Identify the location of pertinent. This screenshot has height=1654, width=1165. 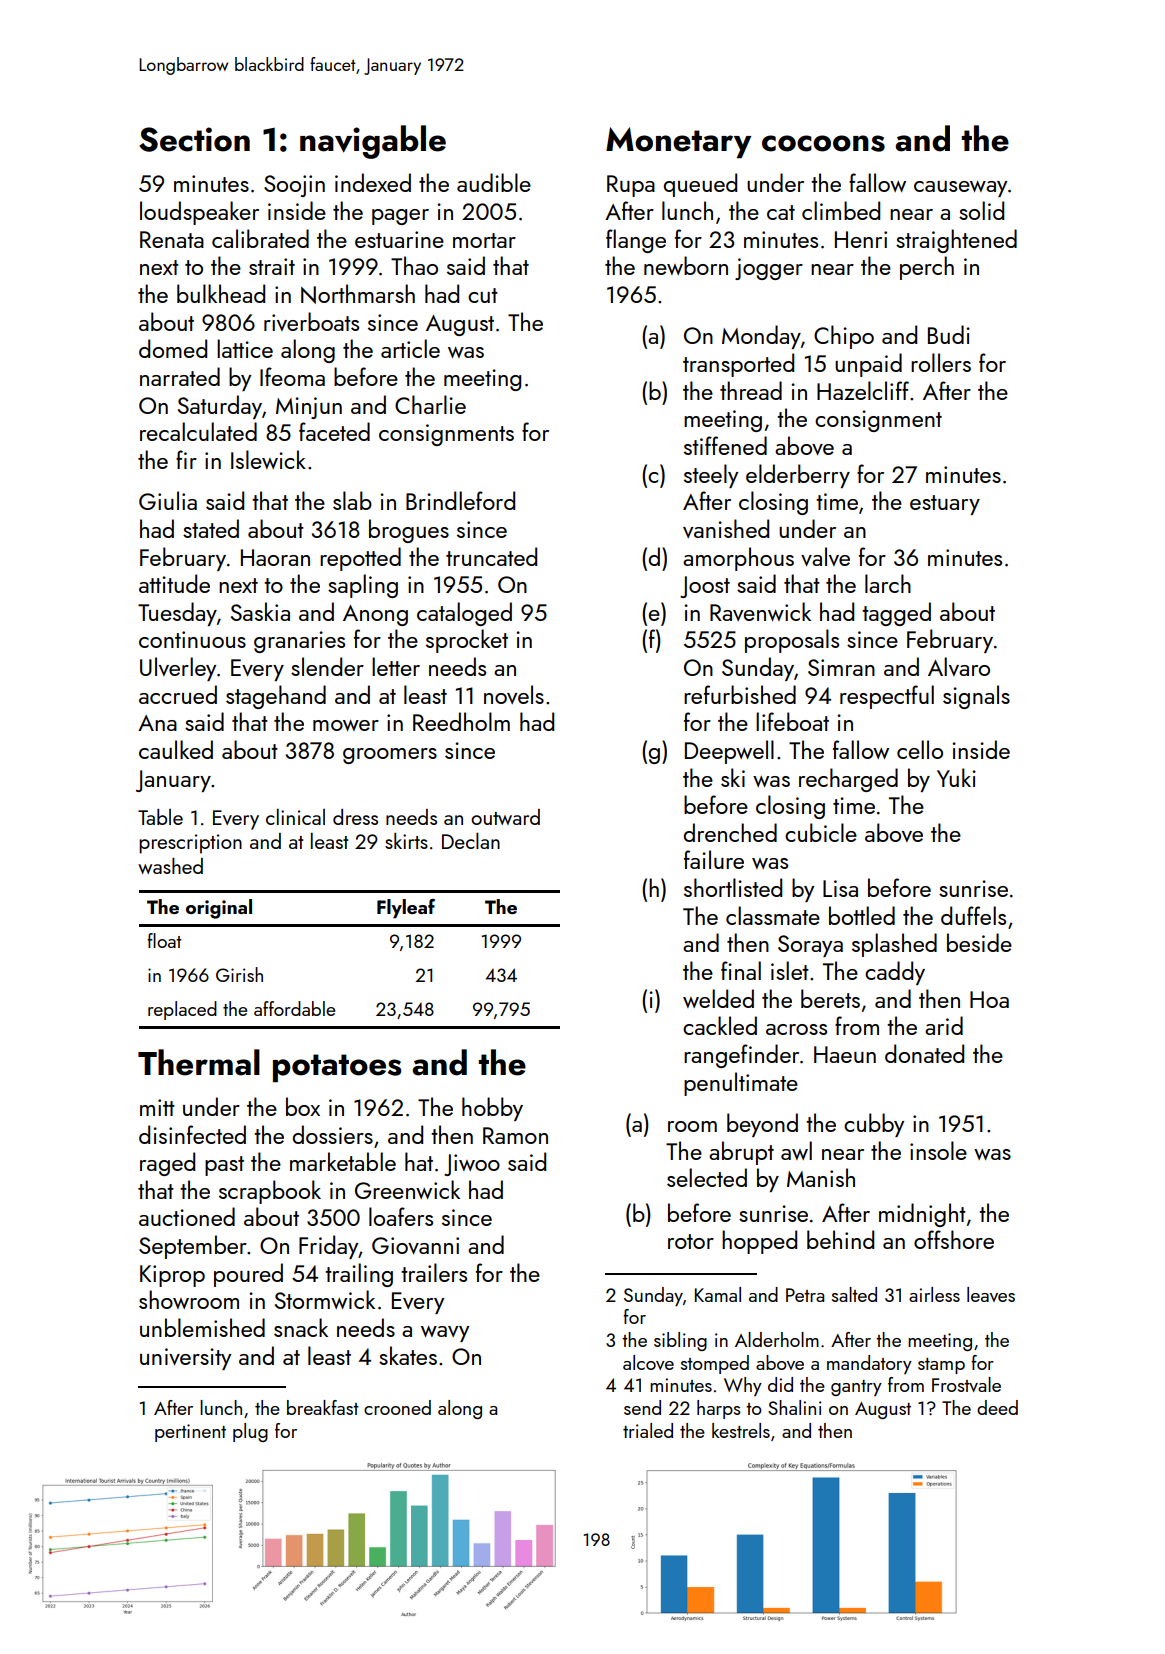
(190, 1433).
